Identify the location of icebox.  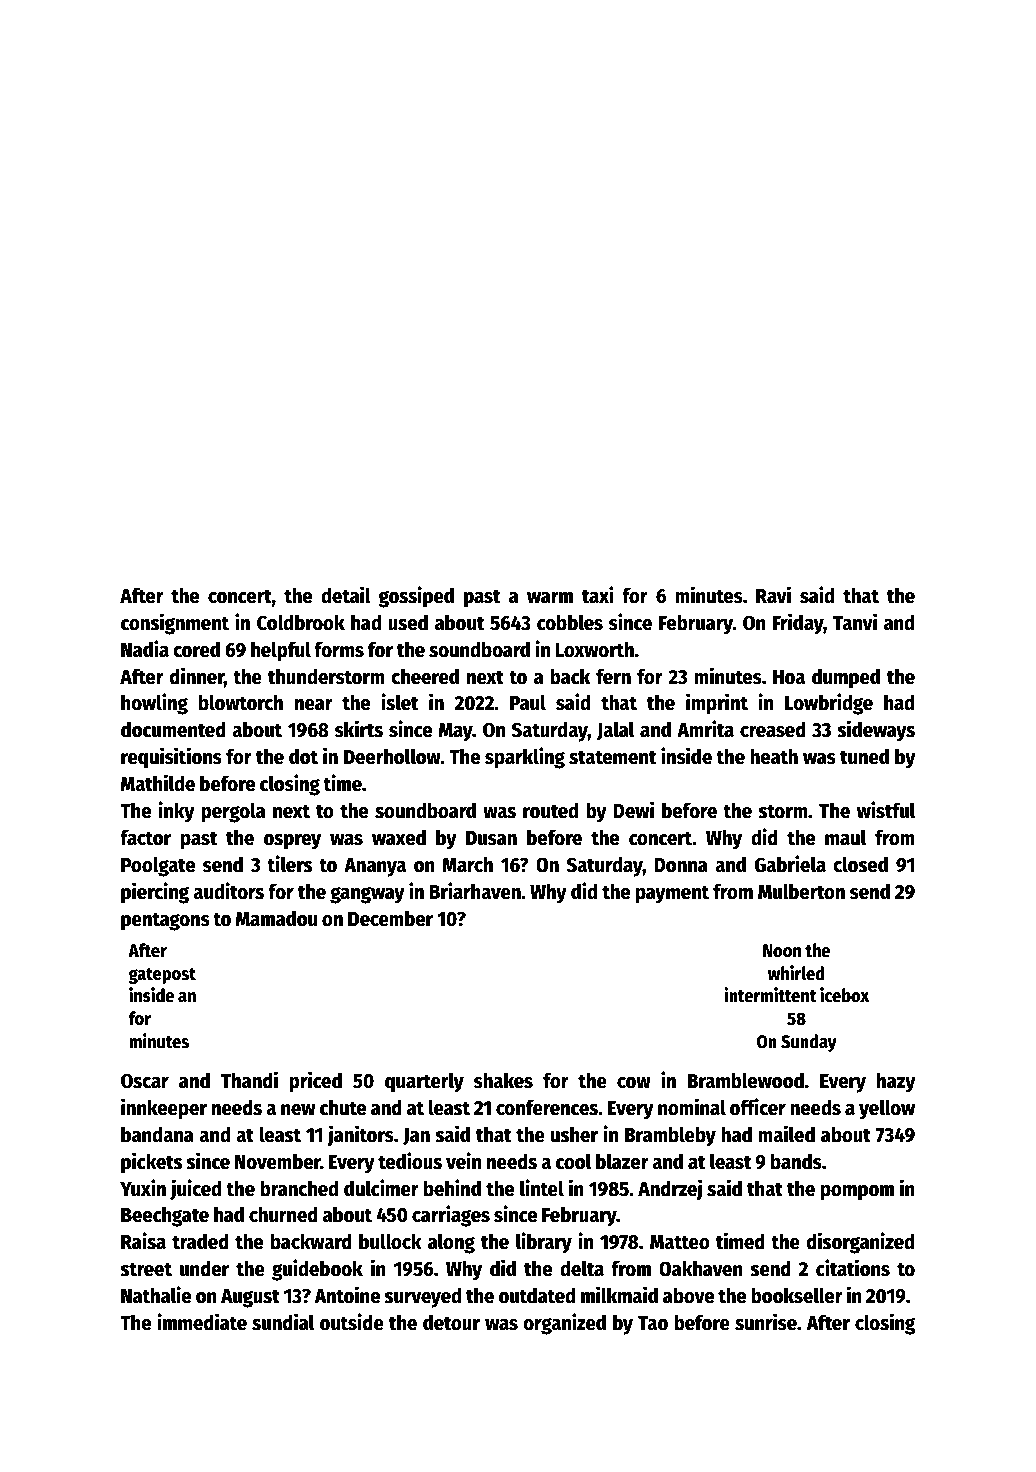
(844, 995).
